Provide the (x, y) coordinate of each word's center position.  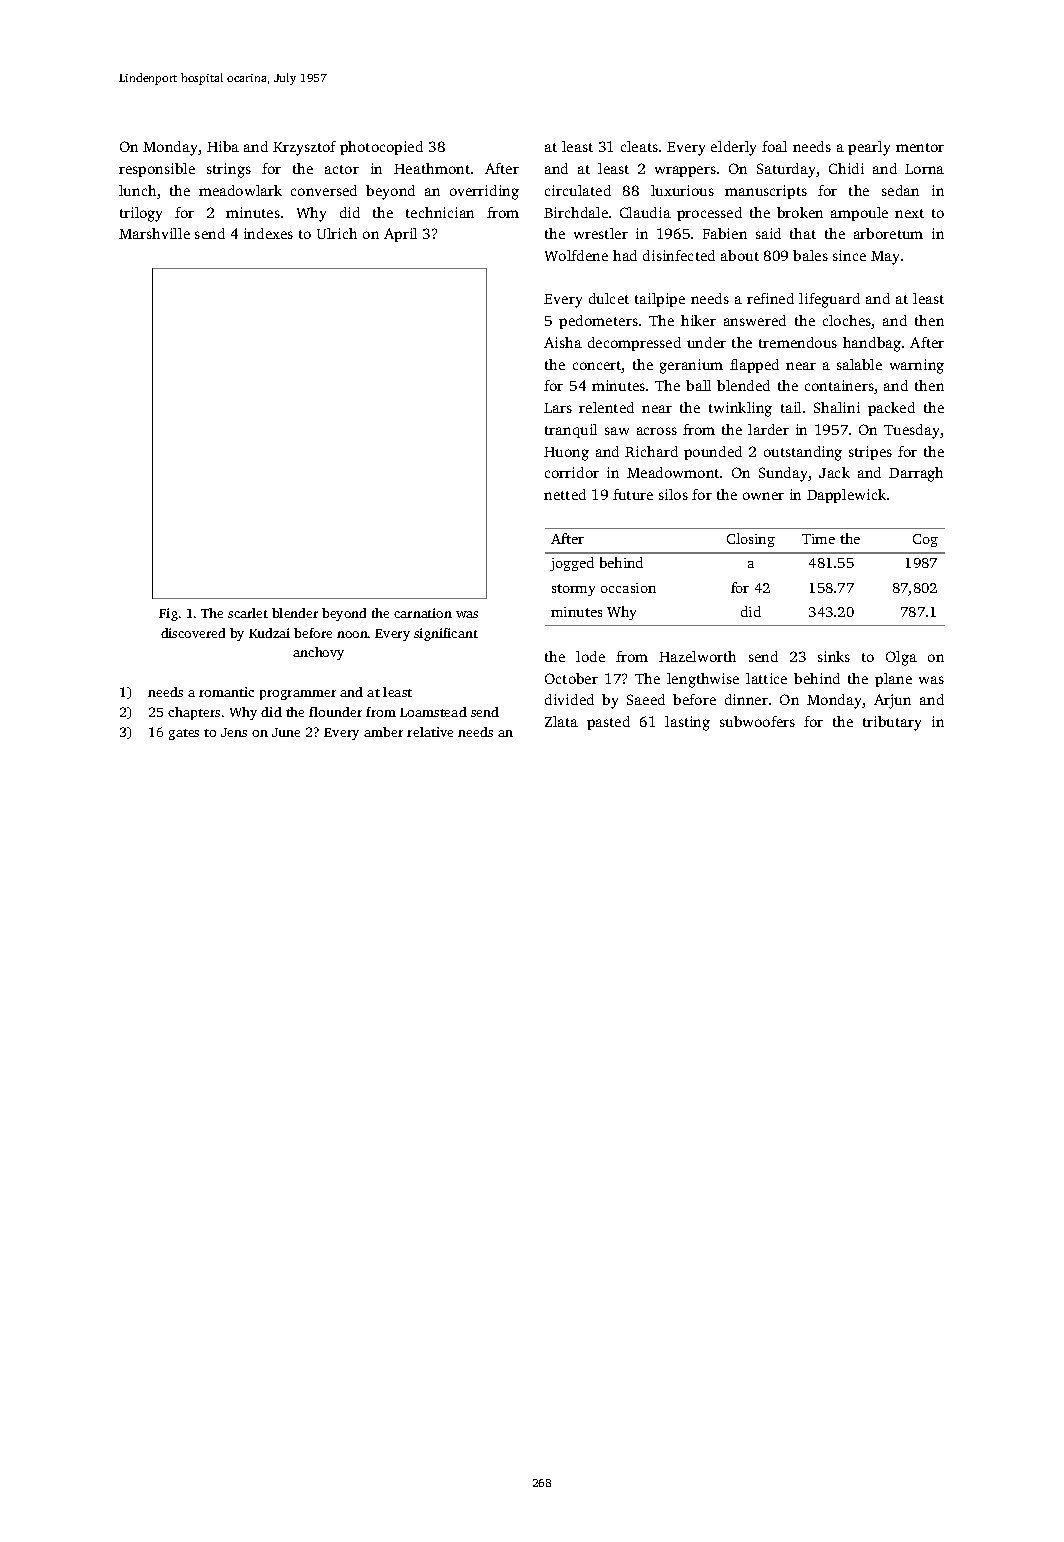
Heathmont (432, 168)
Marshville (154, 233)
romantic (226, 692)
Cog (925, 540)
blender (295, 613)
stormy (573, 590)
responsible (157, 170)
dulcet (609, 298)
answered (755, 320)
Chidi (846, 168)
